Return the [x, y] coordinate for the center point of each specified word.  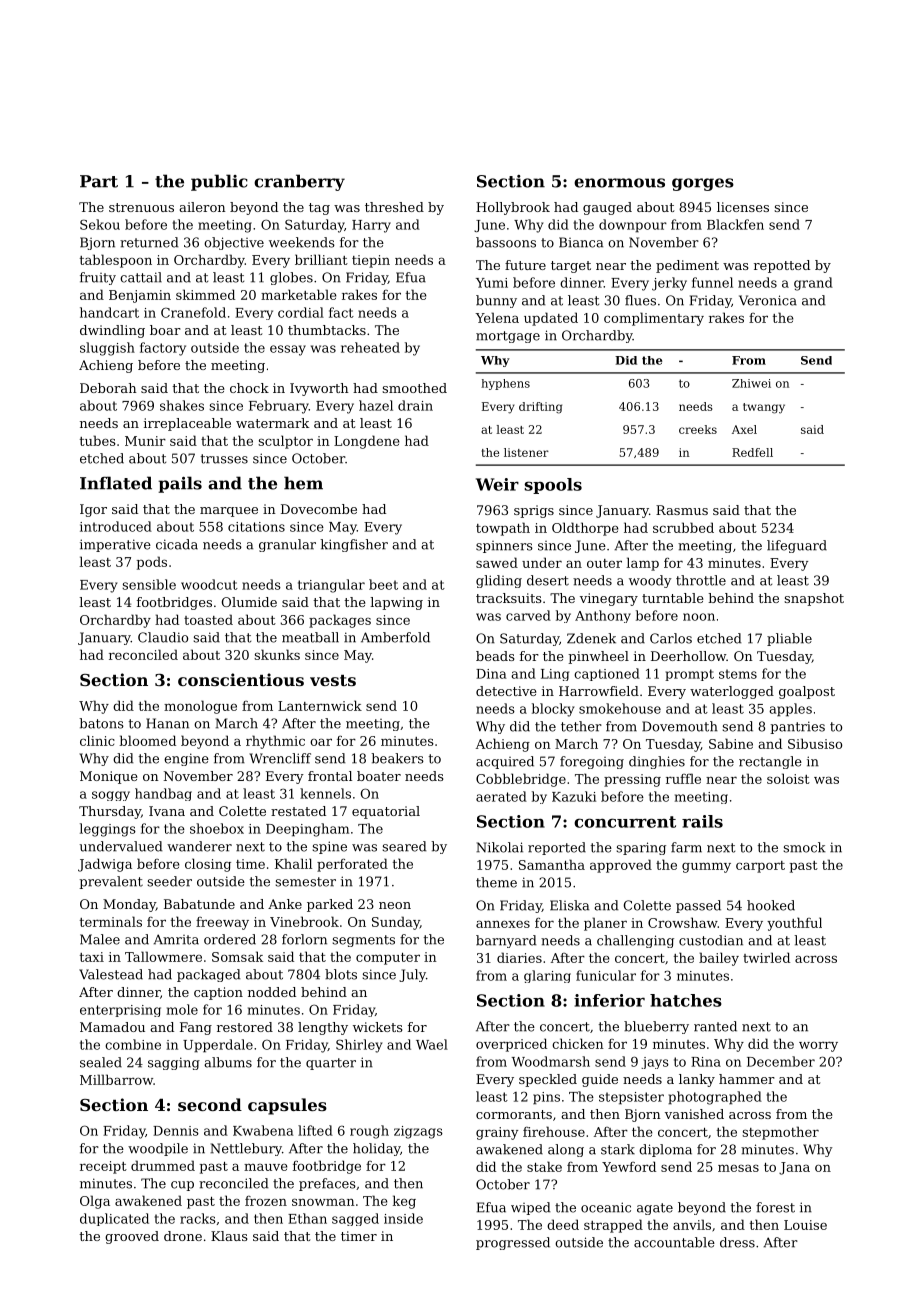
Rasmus [682, 510]
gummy [706, 867]
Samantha [552, 864]
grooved [132, 1237]
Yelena [497, 317]
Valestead [111, 974]
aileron [202, 207]
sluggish [107, 349]
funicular [606, 975]
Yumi [492, 283]
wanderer [199, 846]
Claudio [163, 637]
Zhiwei [751, 383]
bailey [719, 959]
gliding [499, 581]
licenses [743, 207]
